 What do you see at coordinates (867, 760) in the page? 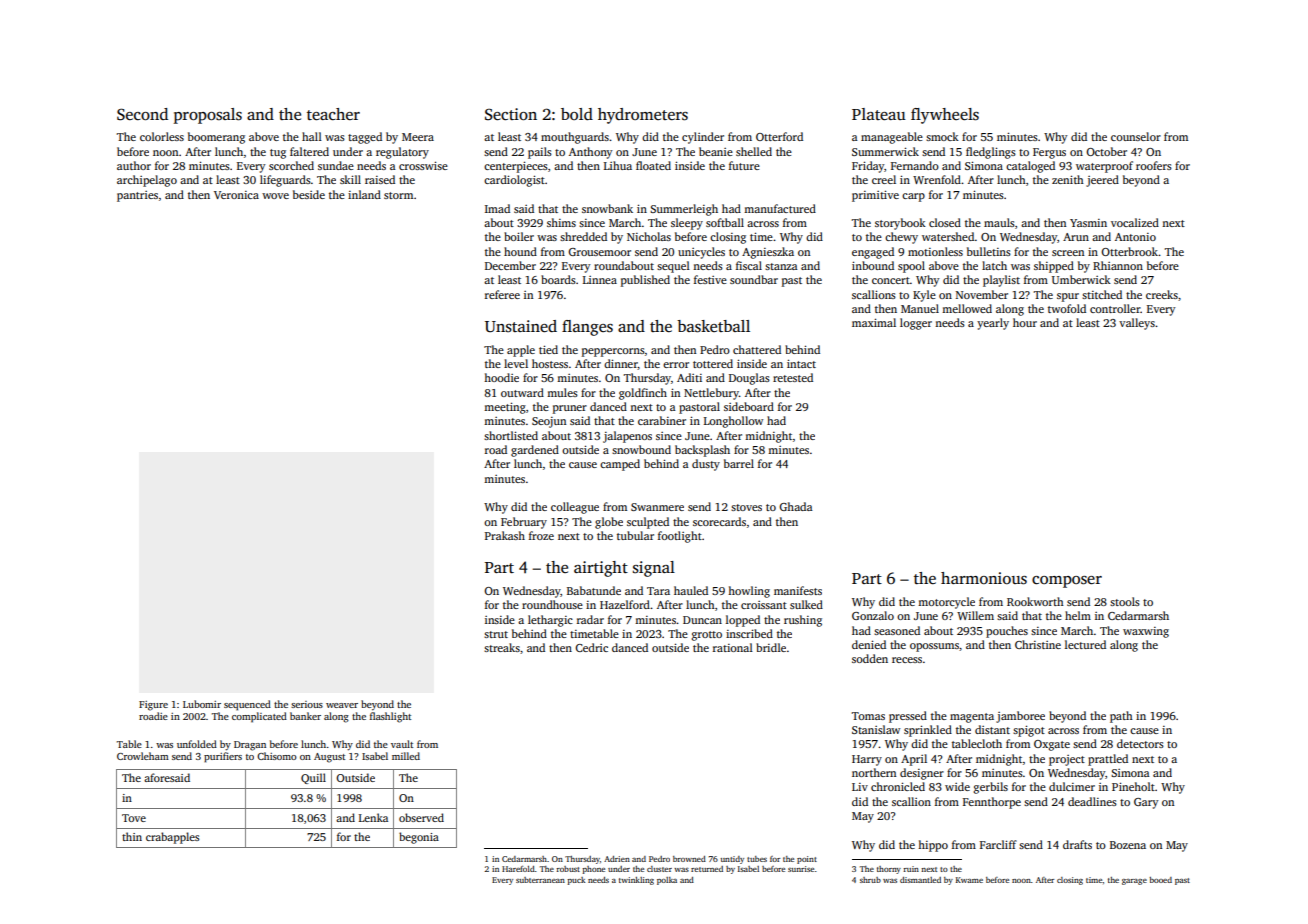
I see `Harry` at bounding box center [867, 760].
